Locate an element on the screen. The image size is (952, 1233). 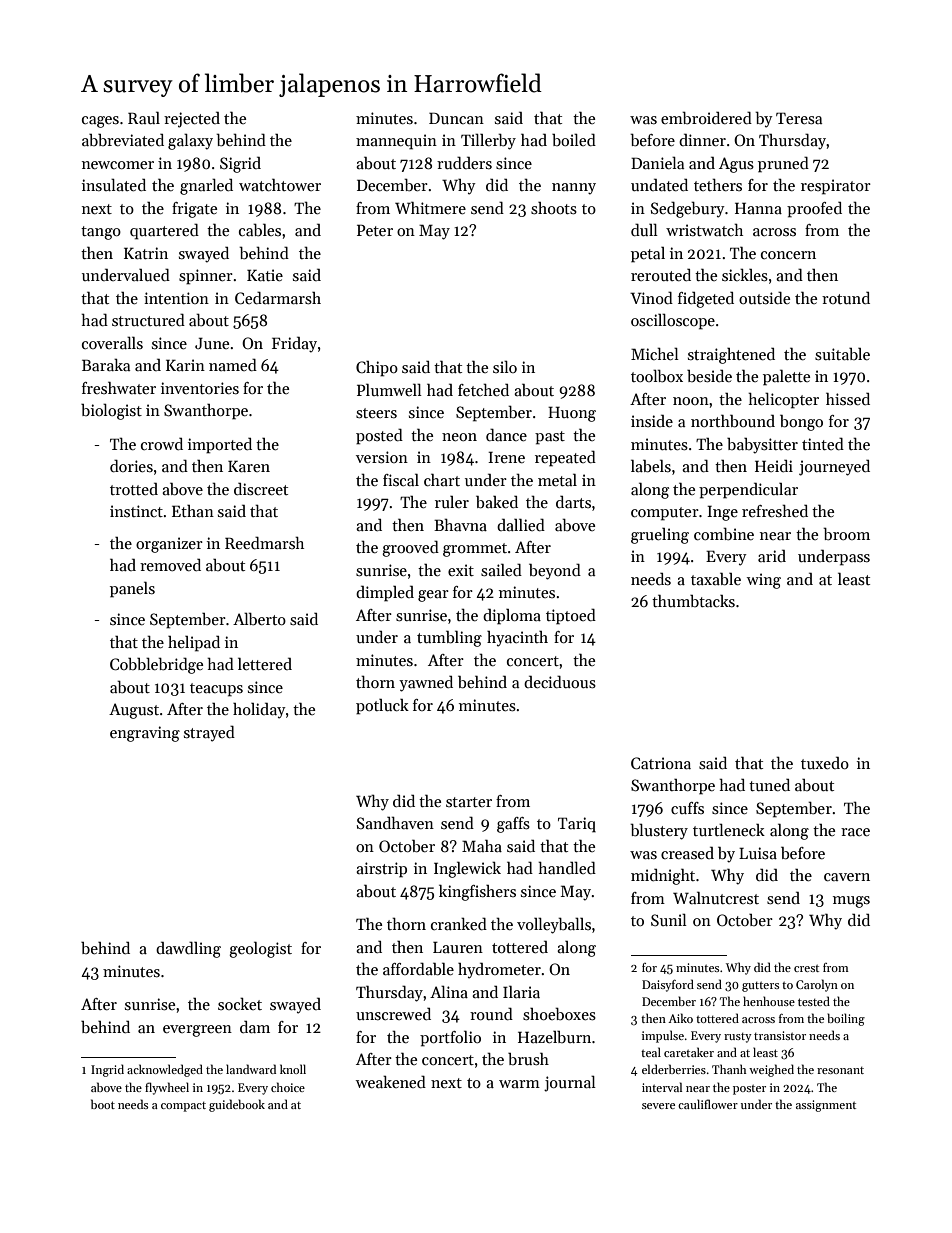
tinted is located at coordinates (823, 443).
